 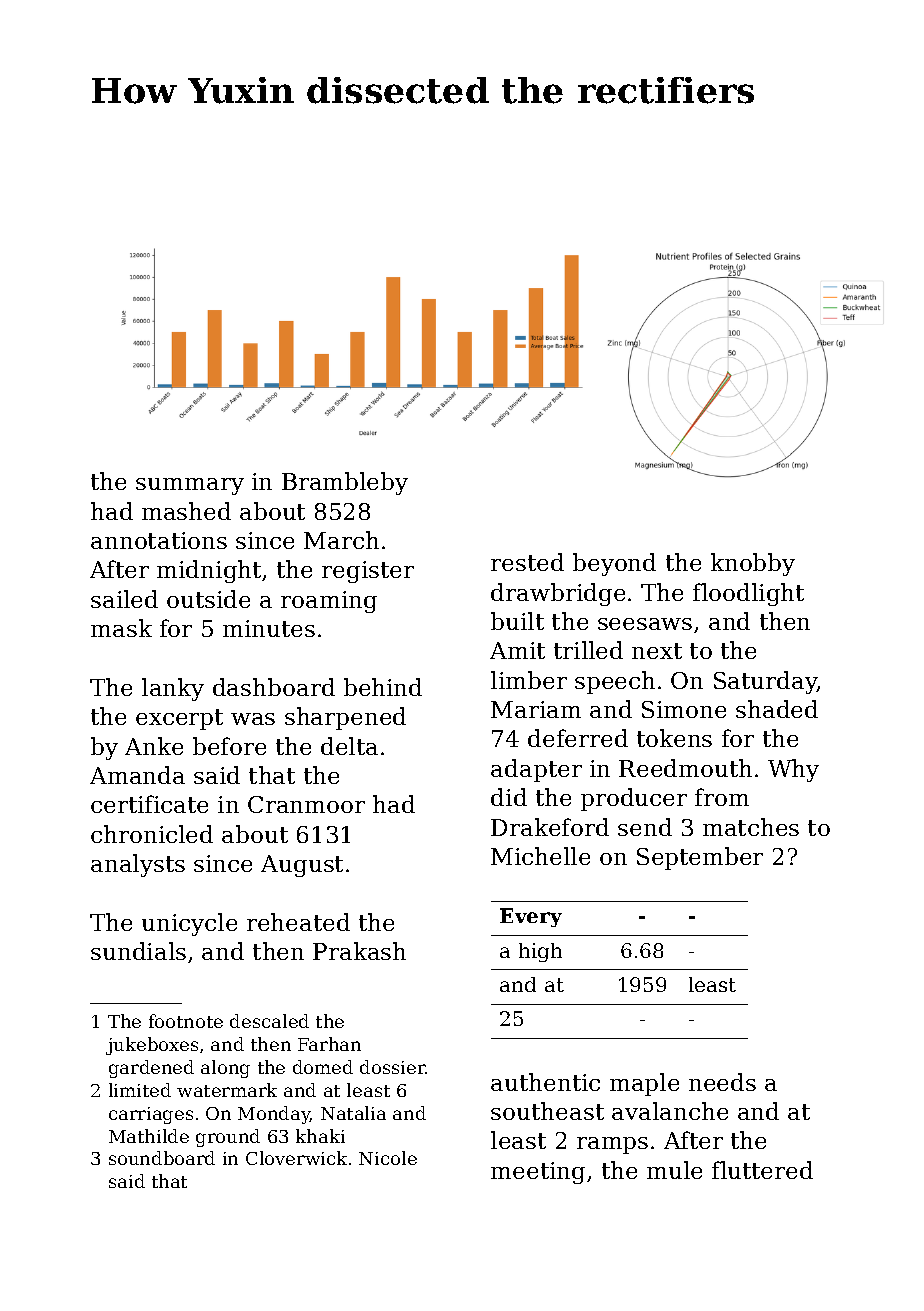 What do you see at coordinates (753, 564) in the image?
I see `knobby` at bounding box center [753, 564].
